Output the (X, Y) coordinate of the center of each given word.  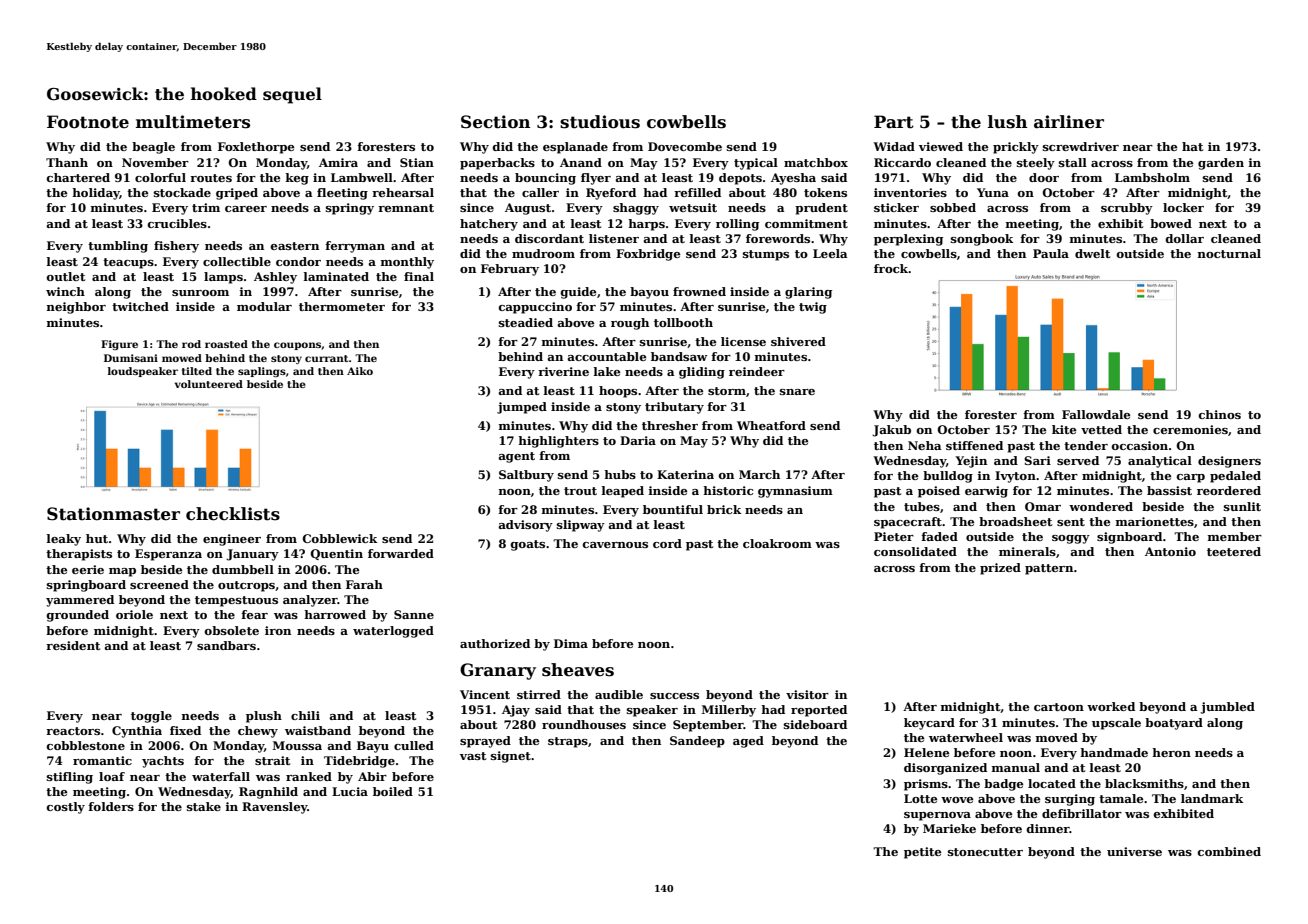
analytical (1160, 462)
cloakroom (777, 543)
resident (73, 645)
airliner (1069, 122)
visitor (807, 694)
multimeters (193, 122)
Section (495, 122)
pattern (1049, 569)
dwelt (1092, 253)
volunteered (208, 384)
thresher (670, 425)
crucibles (177, 223)
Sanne (414, 614)
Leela (830, 253)
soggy (1071, 539)
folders (111, 806)
